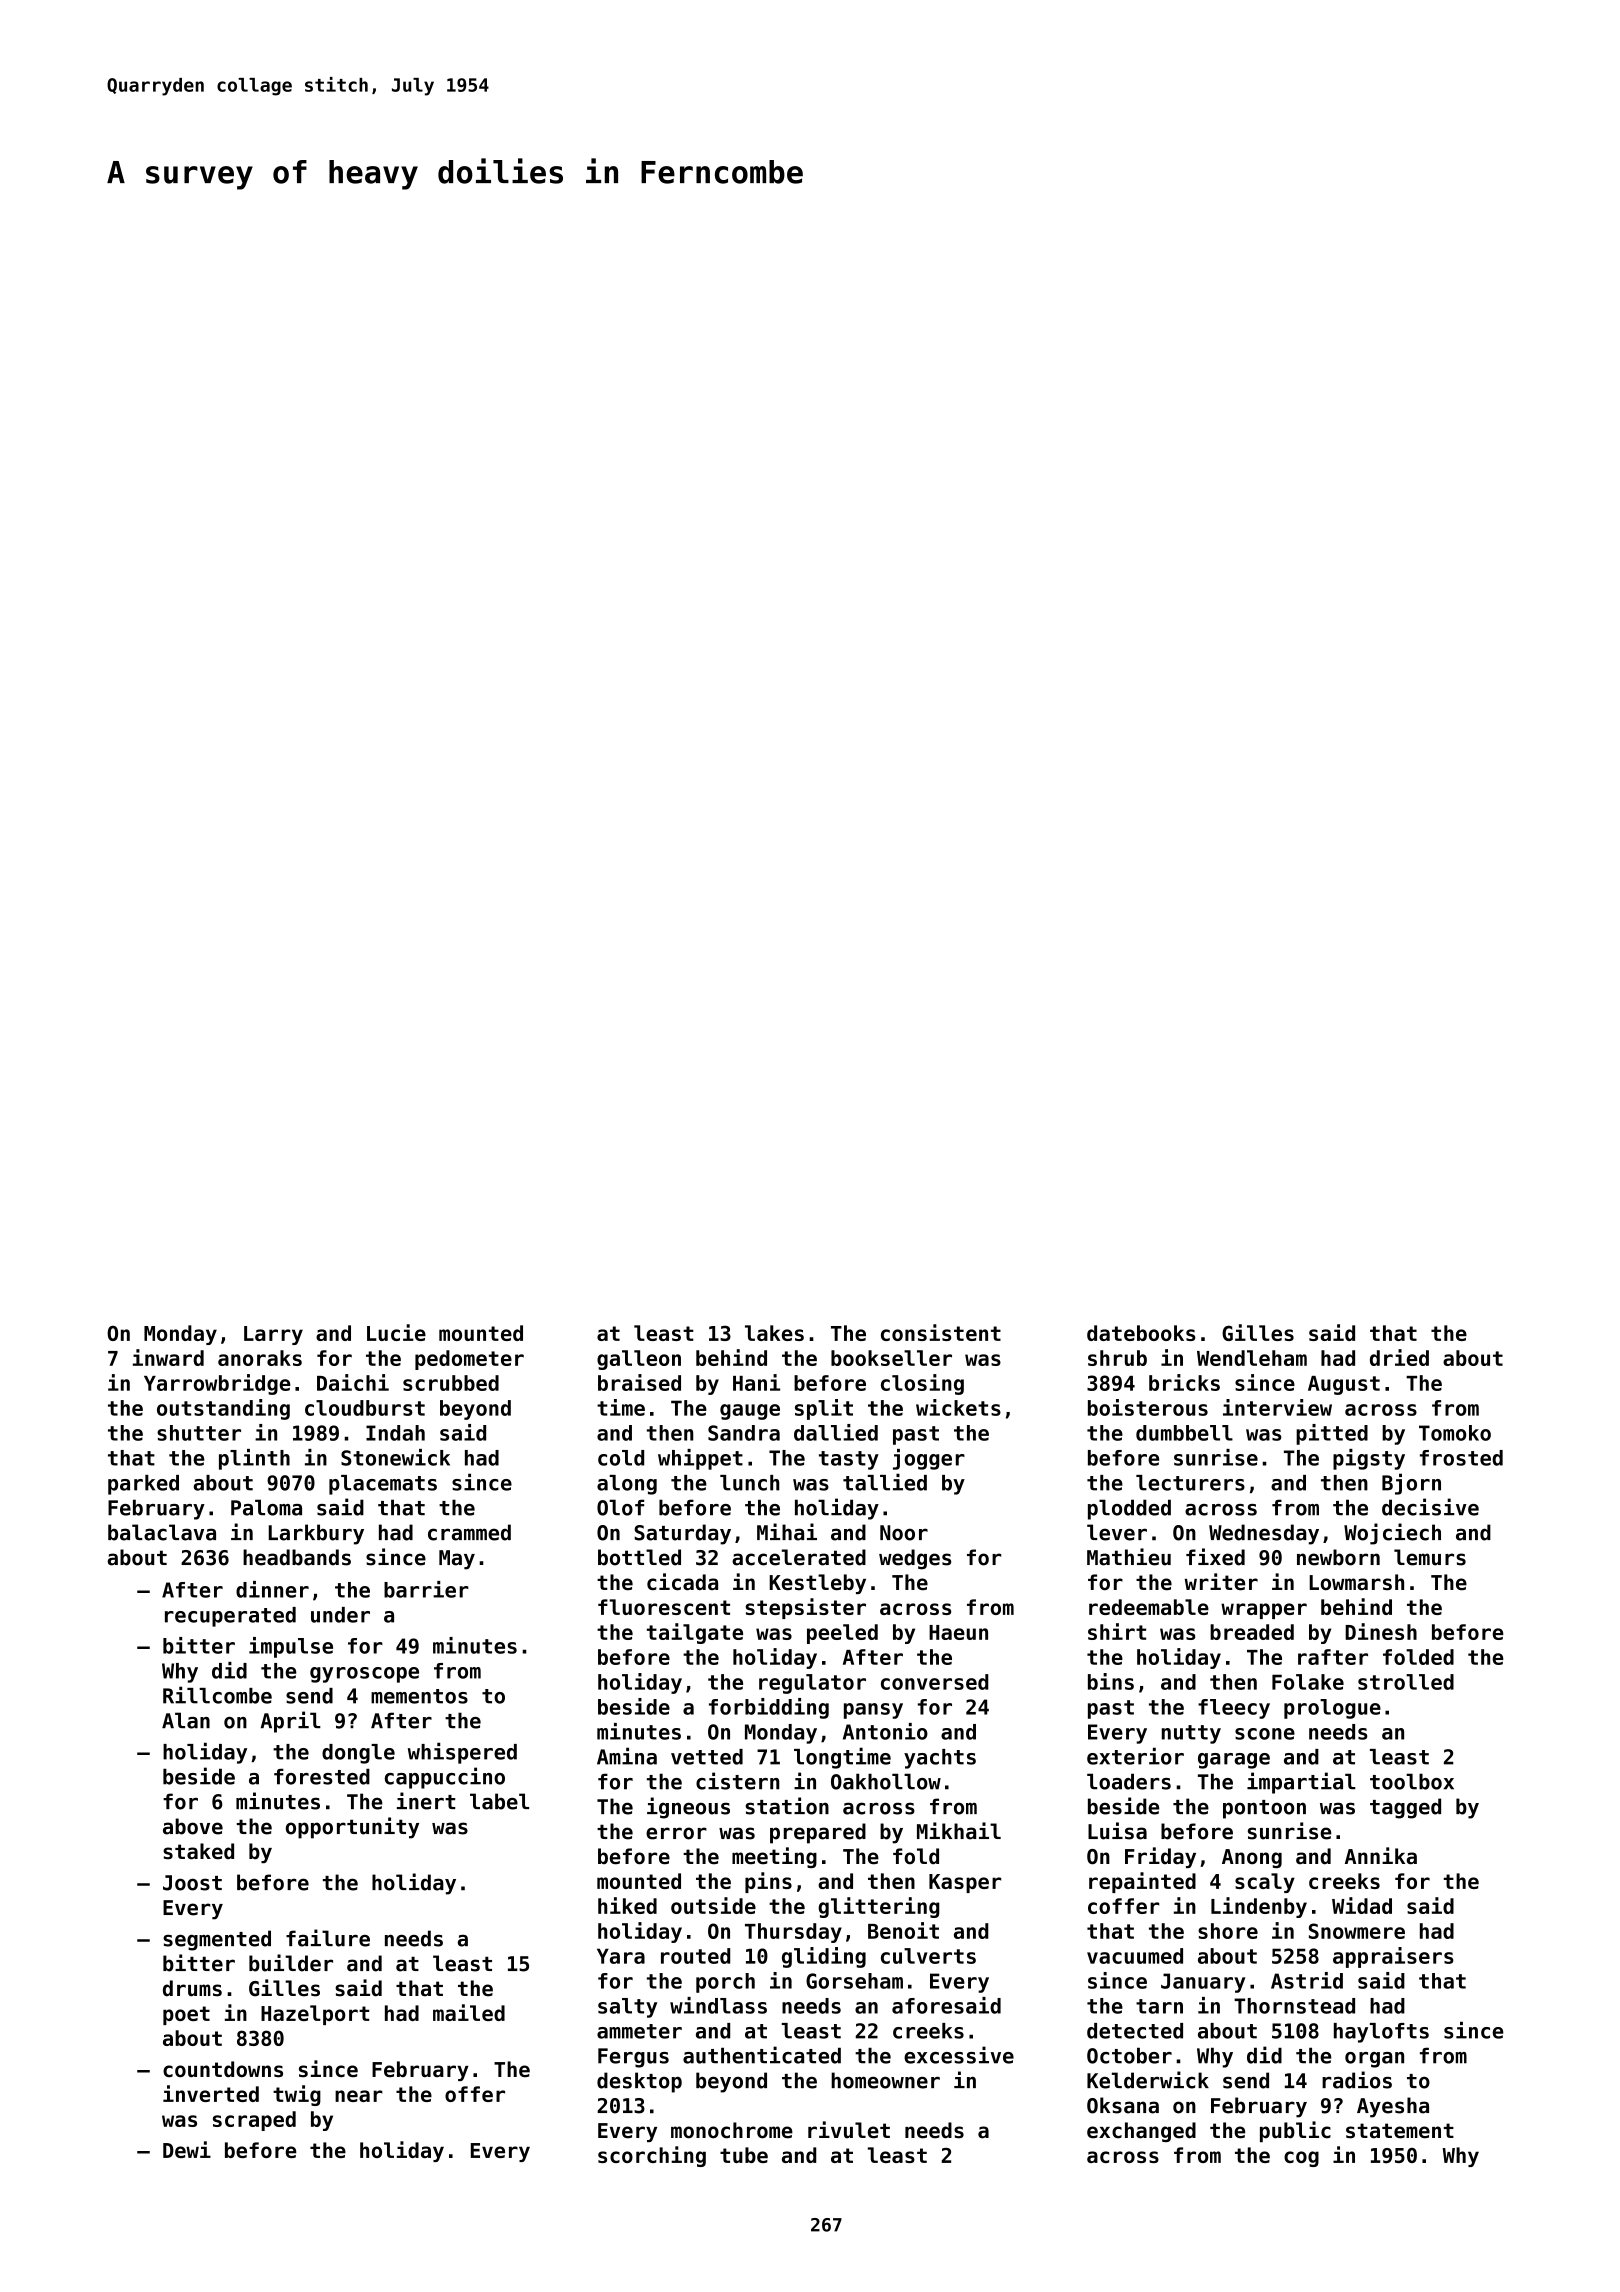  I want to click on tube, so click(744, 2155).
